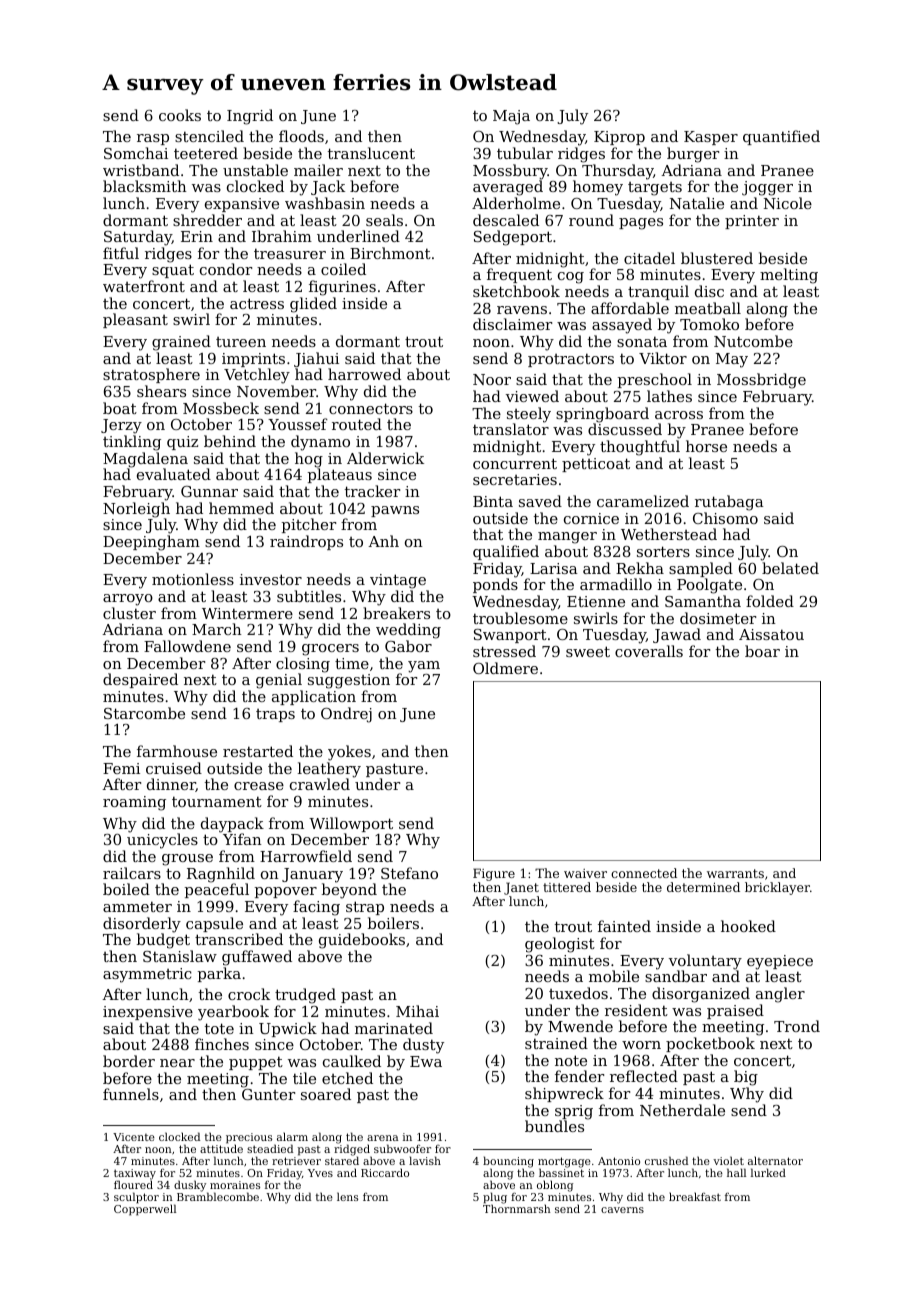 Image resolution: width=924 pixels, height=1308 pixels. I want to click on Aissatou, so click(771, 634).
